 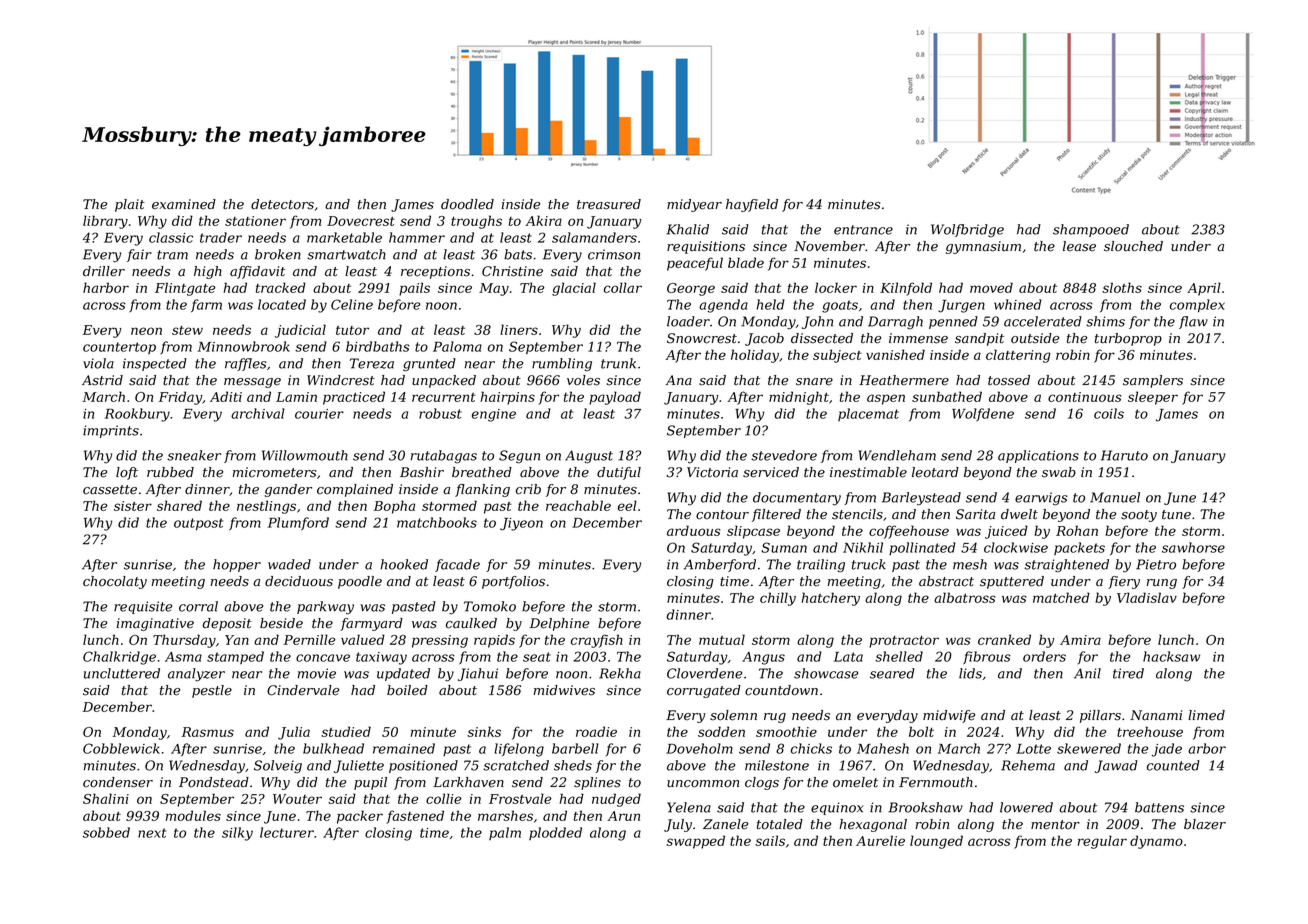 I want to click on tram, so click(x=172, y=255).
